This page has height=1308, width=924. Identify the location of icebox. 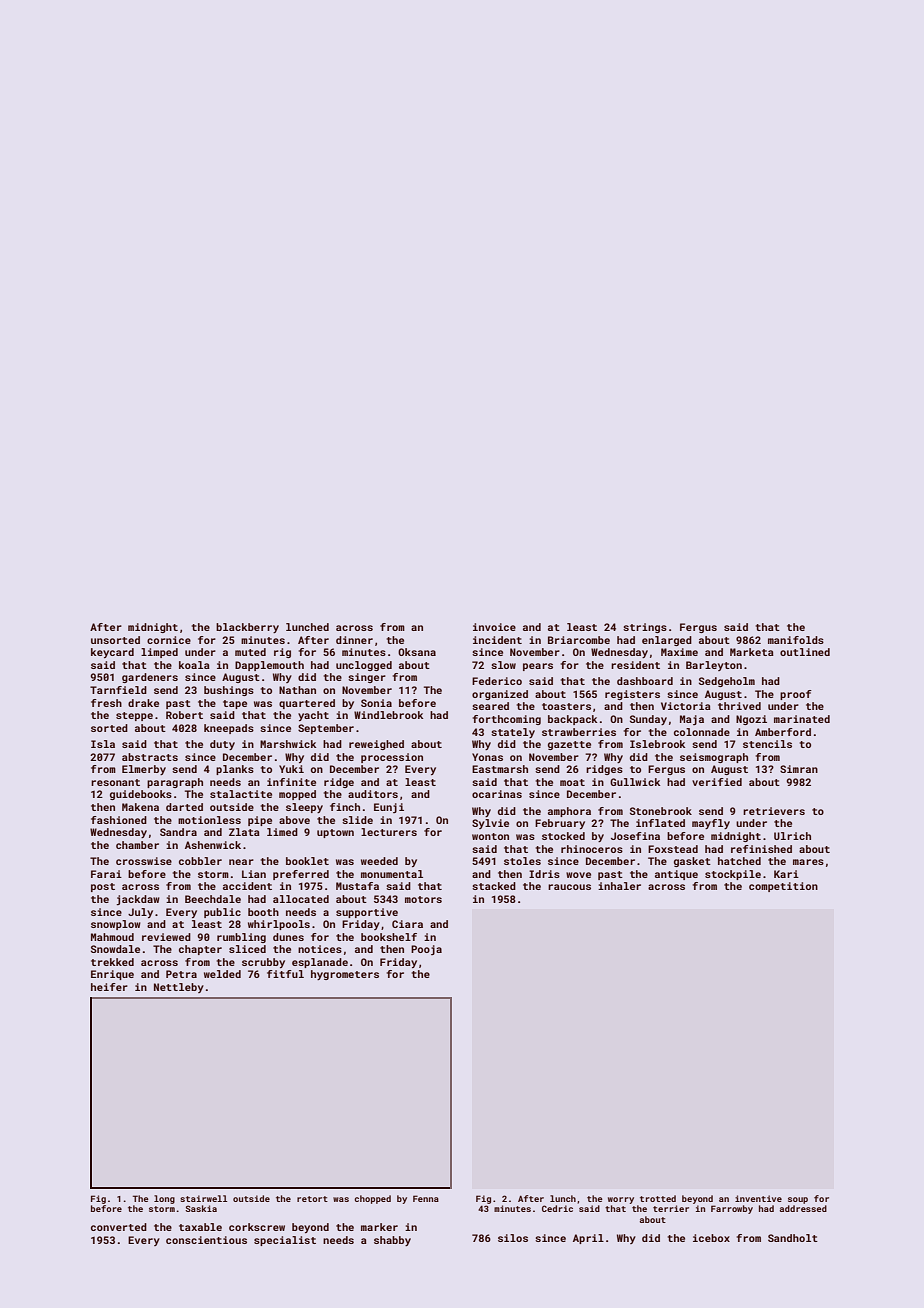
(711, 1238).
